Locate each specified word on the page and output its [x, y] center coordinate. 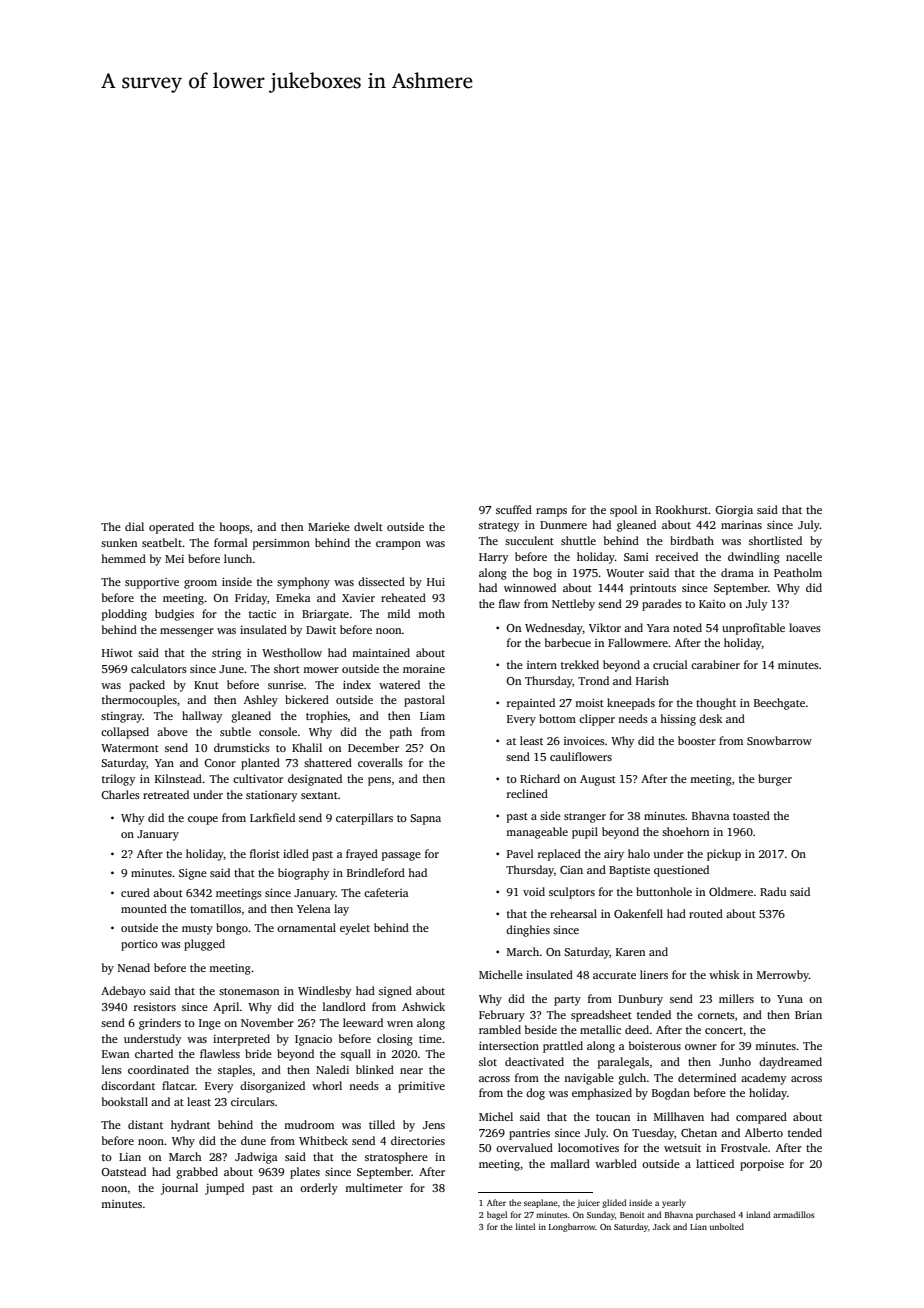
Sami [636, 557]
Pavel [520, 853]
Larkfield [272, 817]
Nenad [134, 967]
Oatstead [123, 1171]
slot [488, 1061]
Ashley [261, 701]
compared [761, 1118]
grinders [160, 1024]
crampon [398, 545]
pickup [724, 855]
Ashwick [423, 1006]
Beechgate [779, 704]
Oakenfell [638, 913]
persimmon [281, 544]
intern [542, 665]
